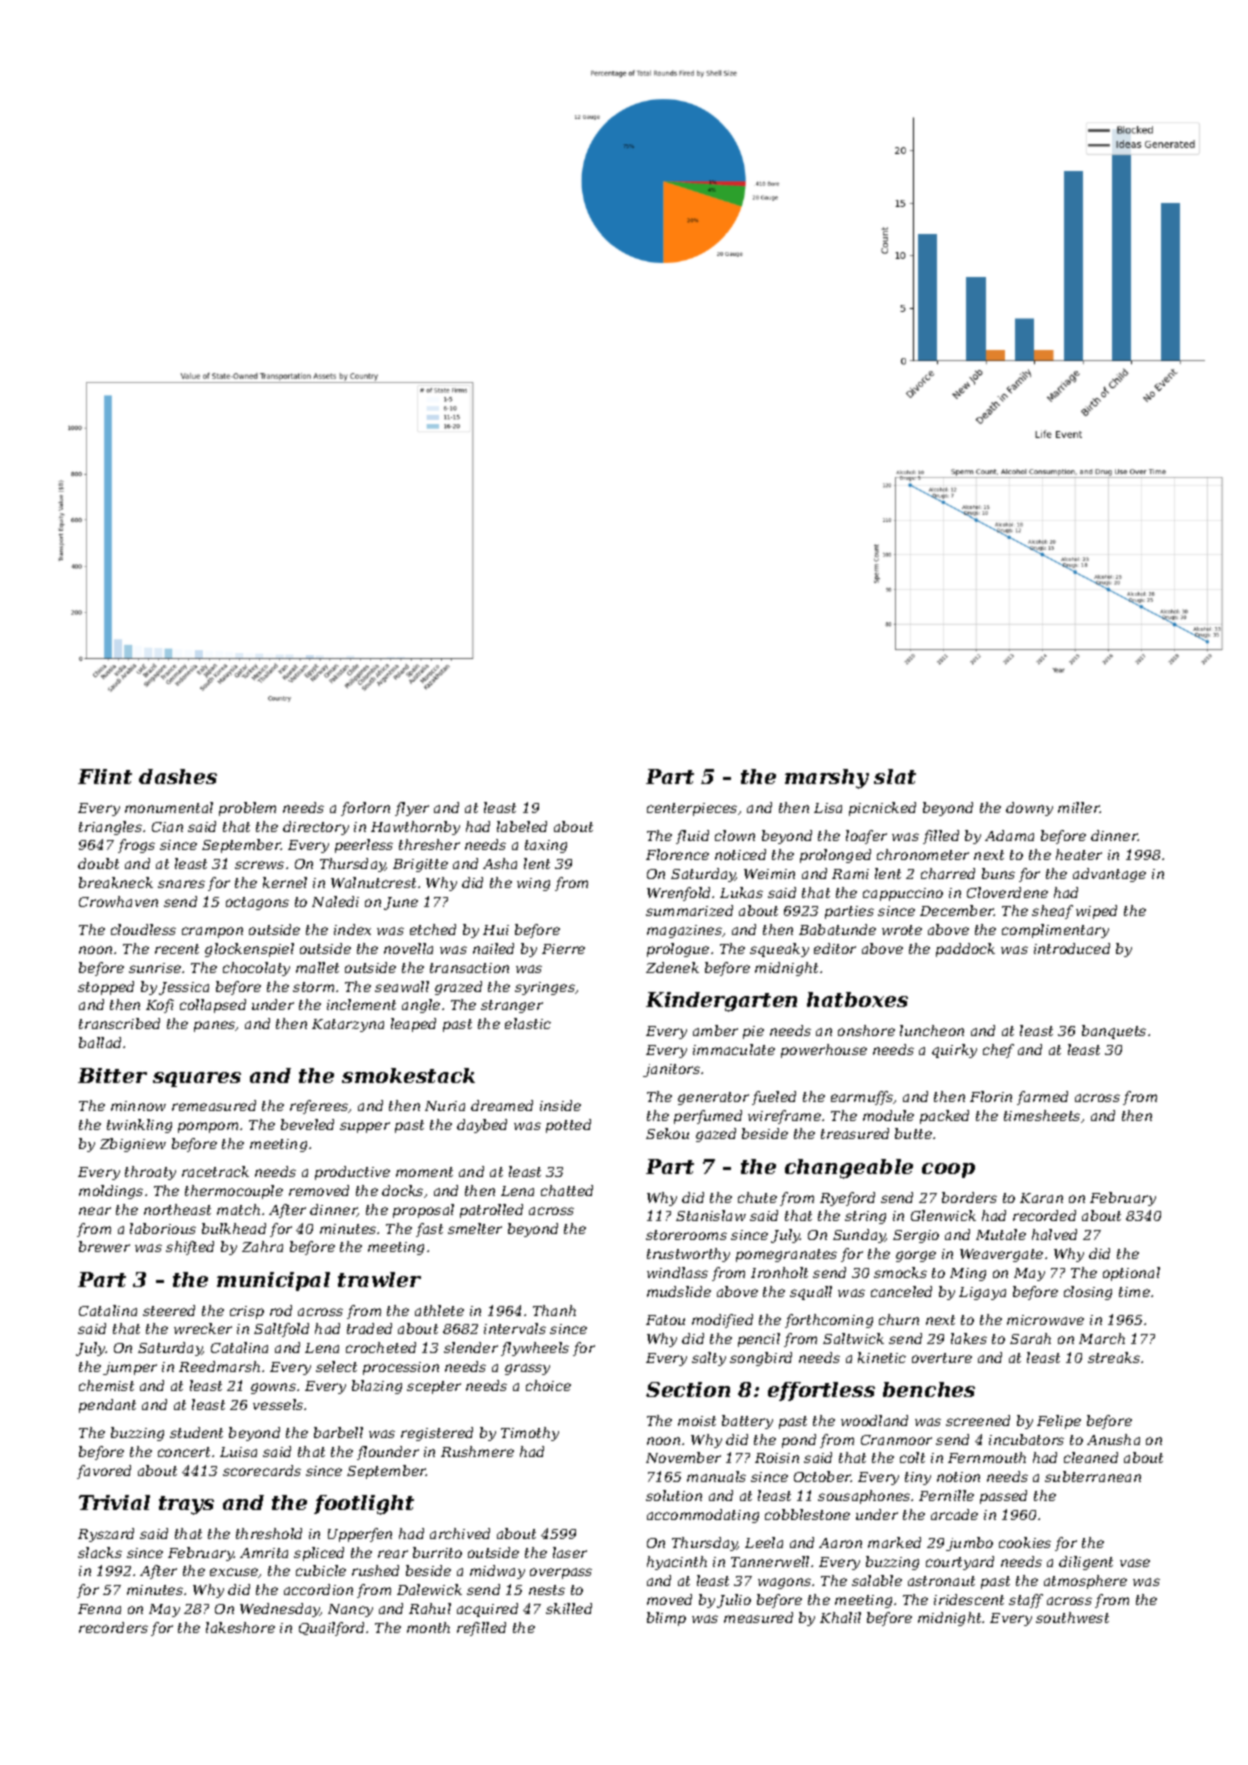 This screenshot has height=1765, width=1248. I want to click on Quailford, so click(331, 1629).
